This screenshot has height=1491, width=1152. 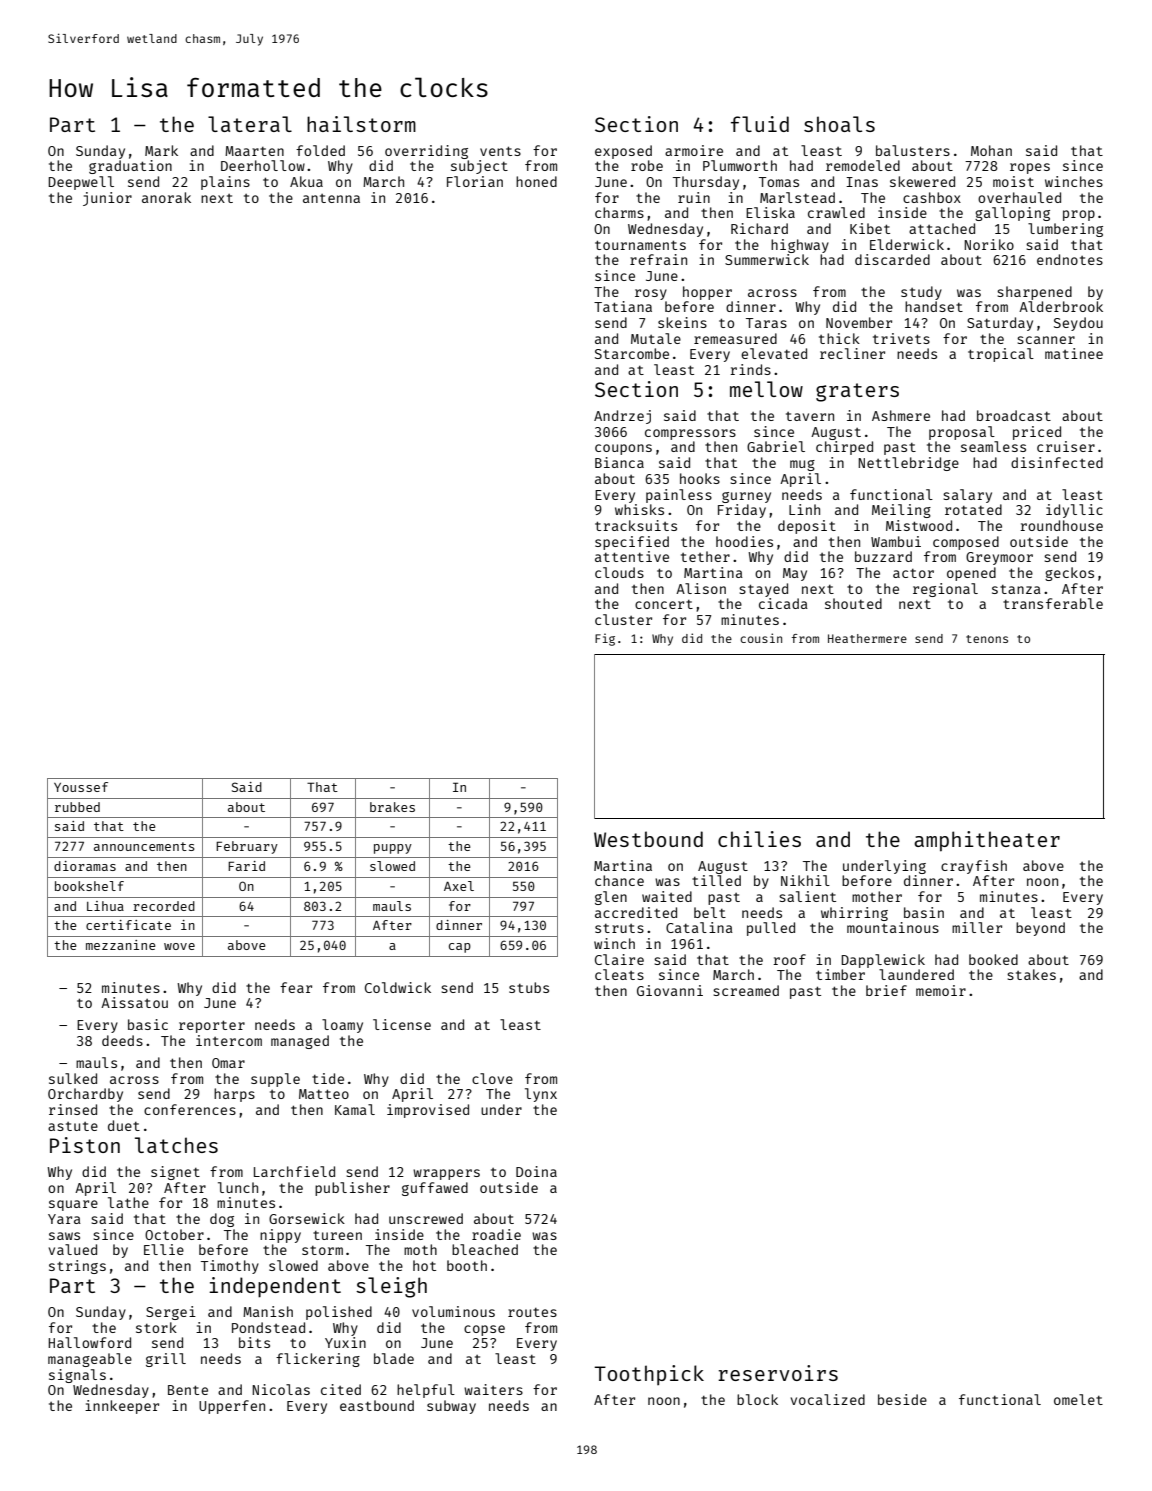 I want to click on Upperfen, so click(x=232, y=1407).
